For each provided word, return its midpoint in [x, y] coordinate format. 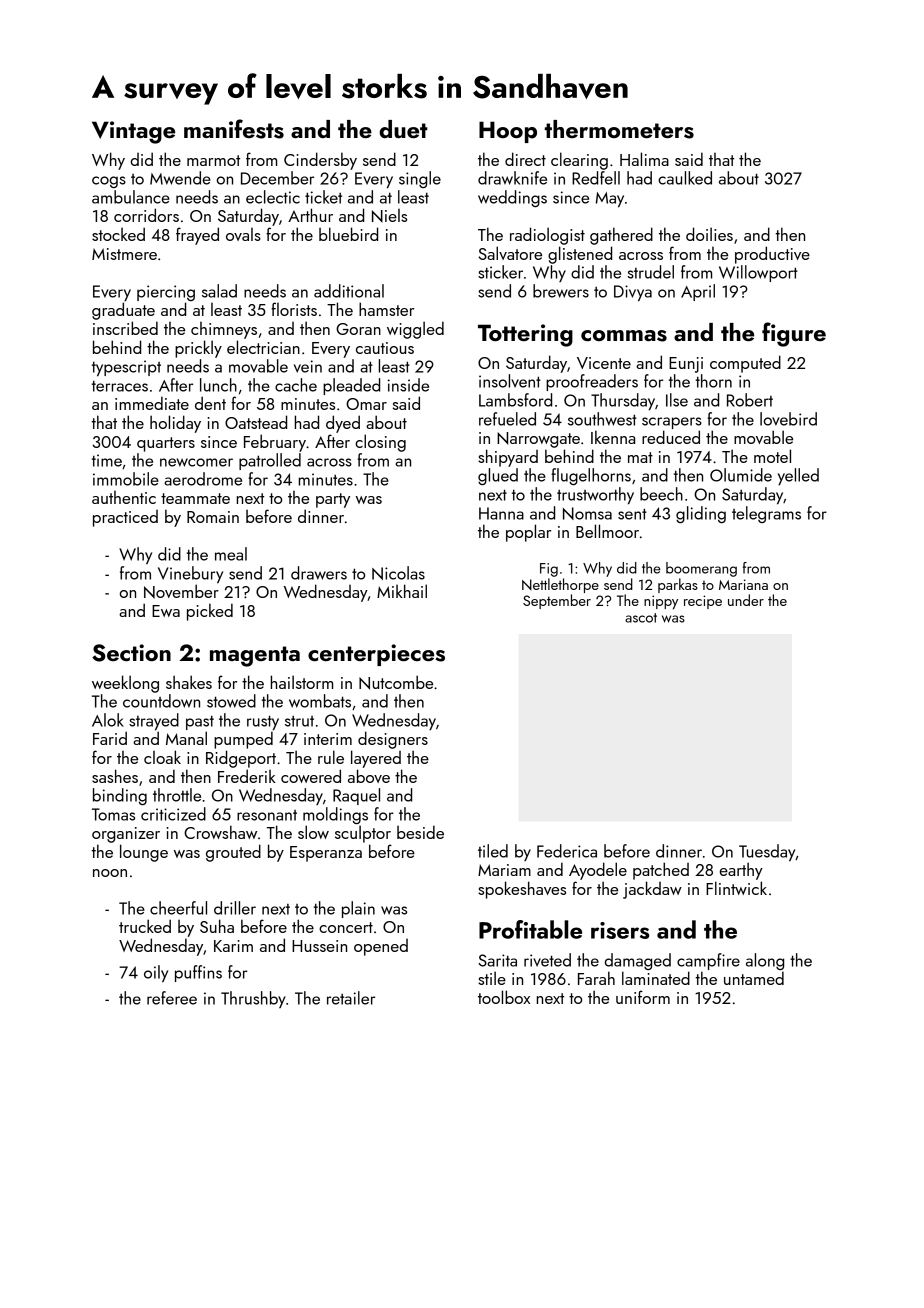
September [557, 601]
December [277, 178]
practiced [125, 518]
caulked [685, 178]
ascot [641, 618]
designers [393, 740]
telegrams [766, 514]
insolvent [510, 381]
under [746, 600]
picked [210, 612]
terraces [120, 386]
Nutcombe [396, 682]
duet [403, 129]
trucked [145, 926]
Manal [186, 738]
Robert [750, 400]
